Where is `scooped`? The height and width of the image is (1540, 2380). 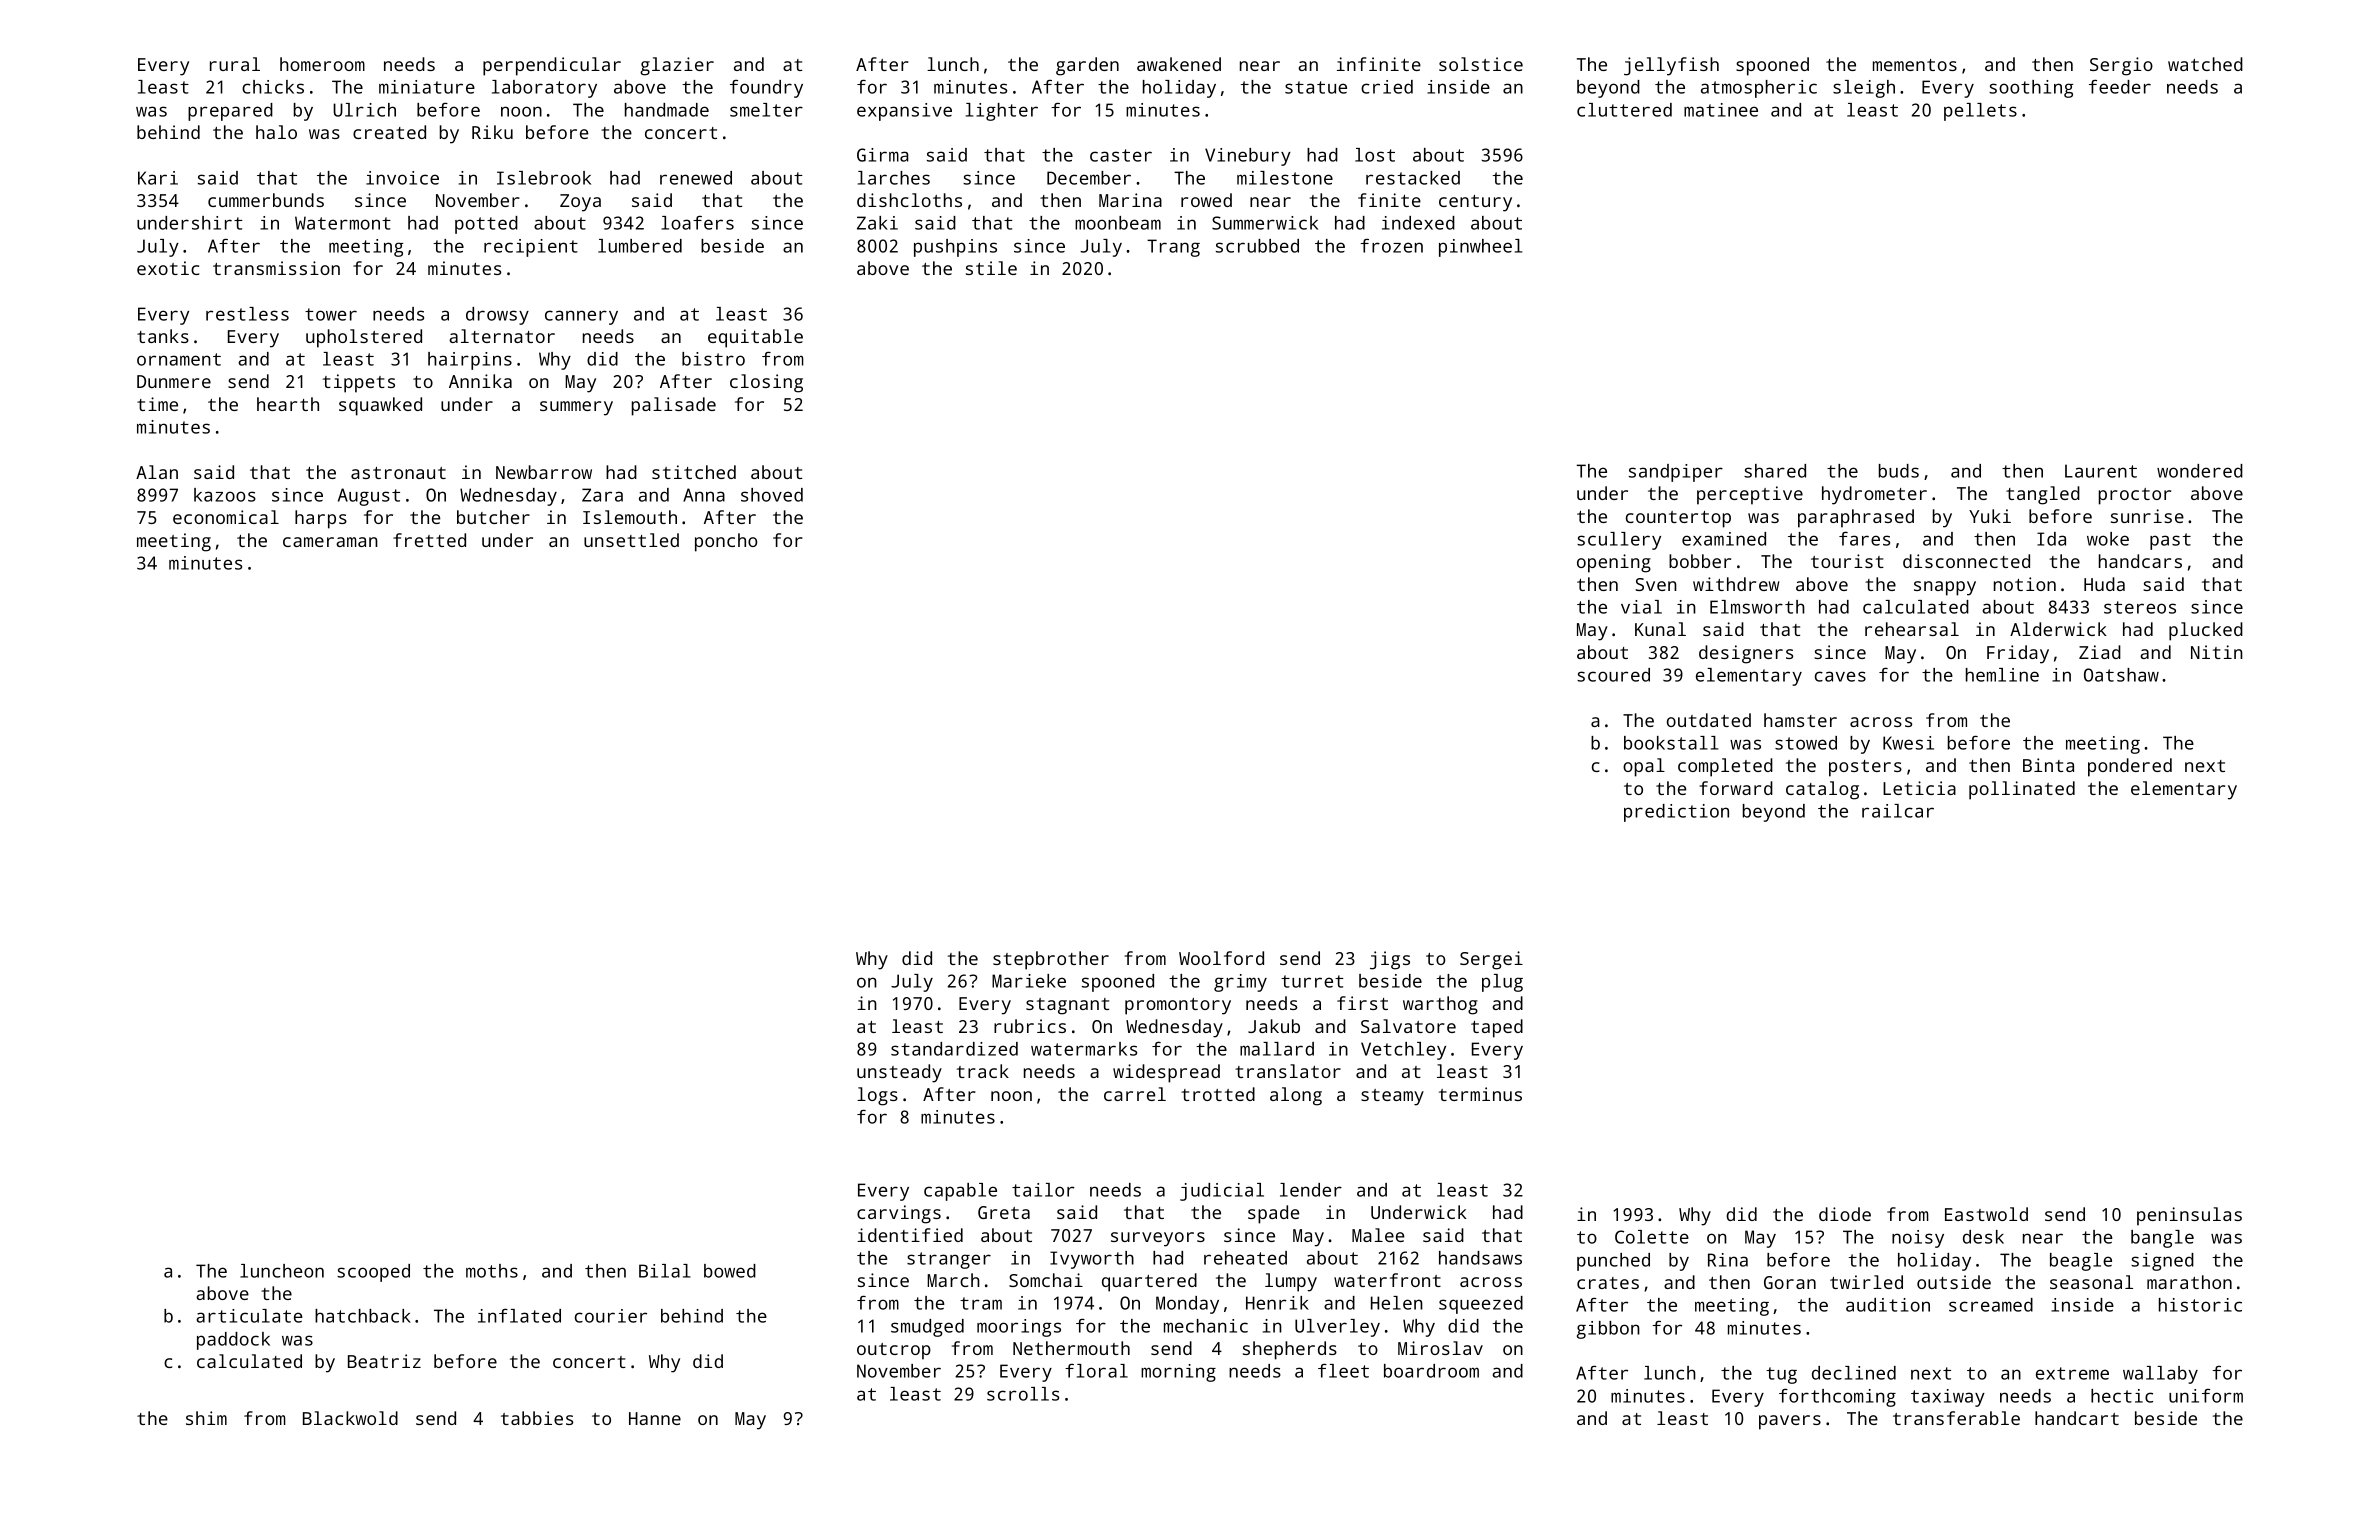
scooped is located at coordinates (373, 1273).
